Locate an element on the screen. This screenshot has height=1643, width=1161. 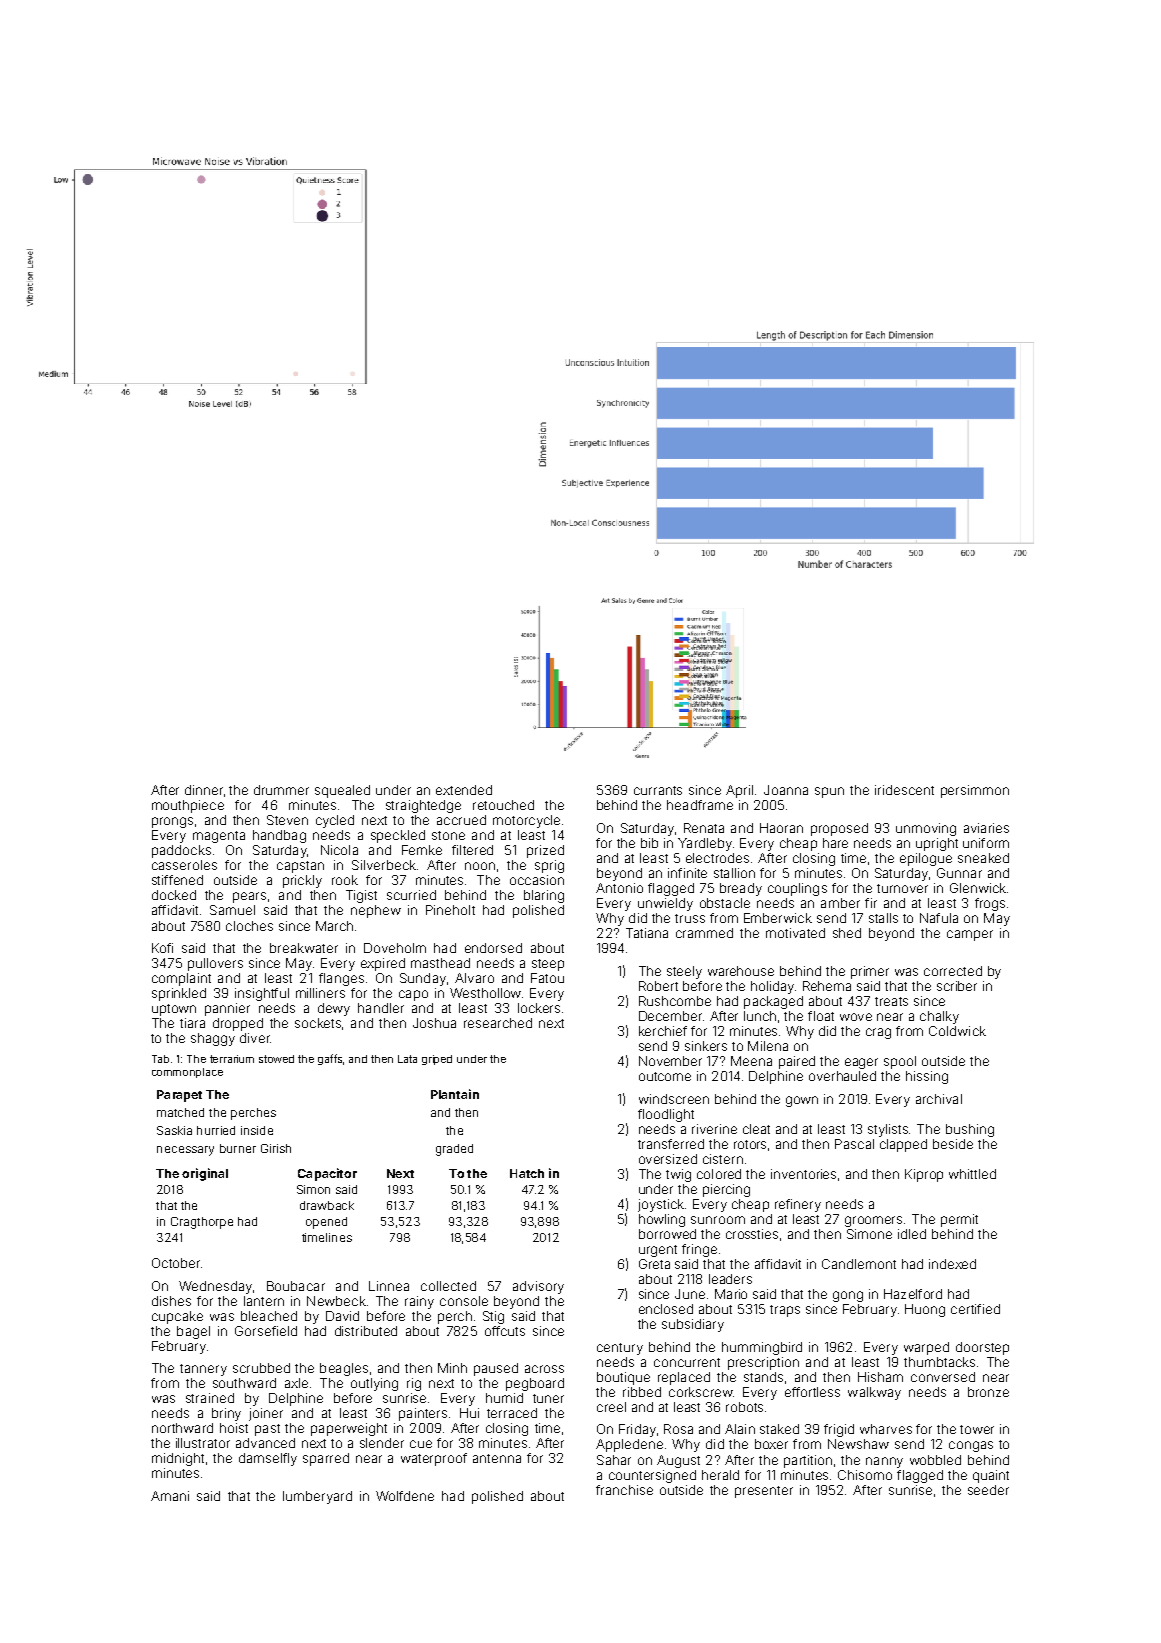
graded is located at coordinates (454, 1150).
